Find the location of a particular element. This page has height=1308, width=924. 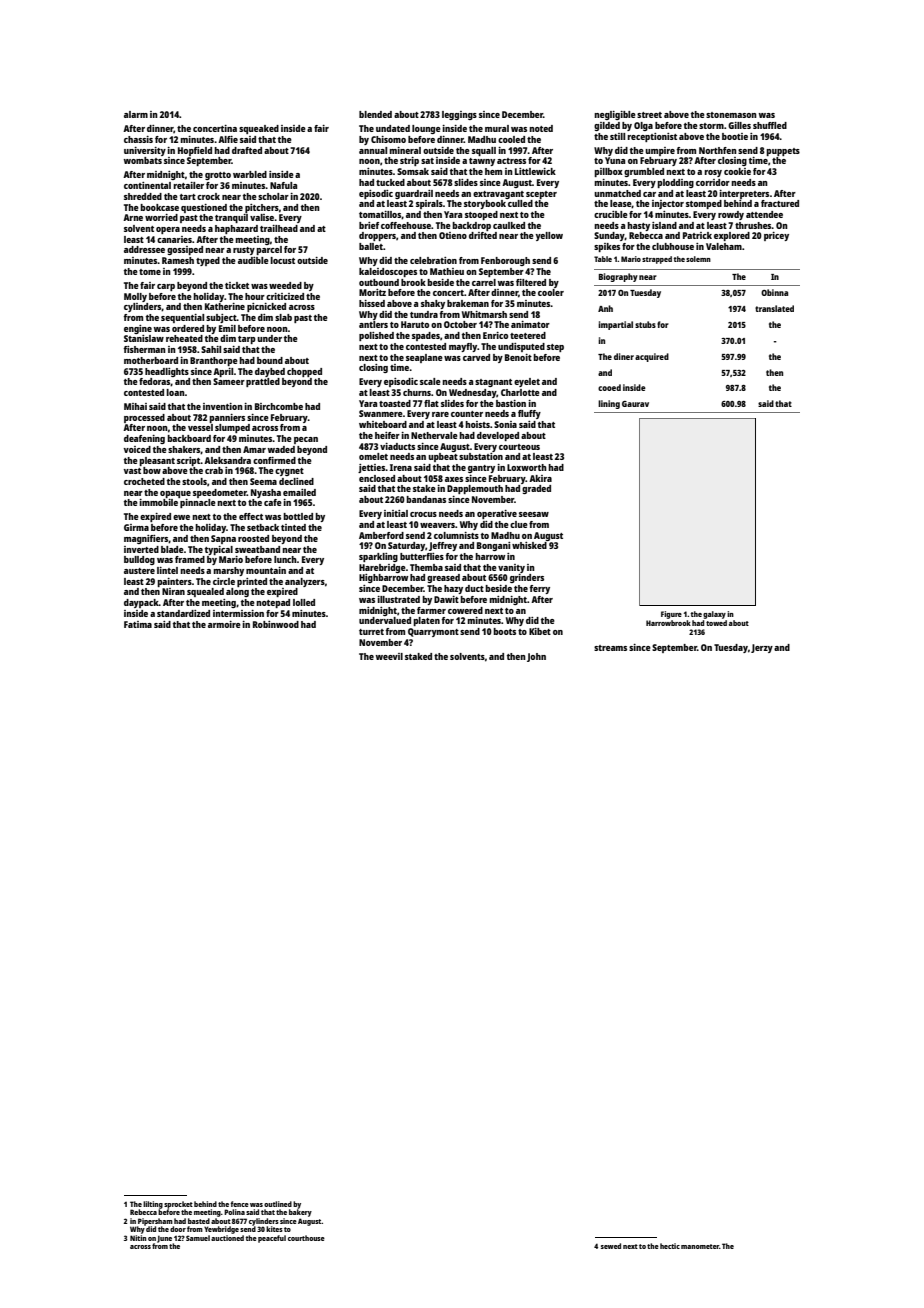

roosted is located at coordinates (253, 538).
